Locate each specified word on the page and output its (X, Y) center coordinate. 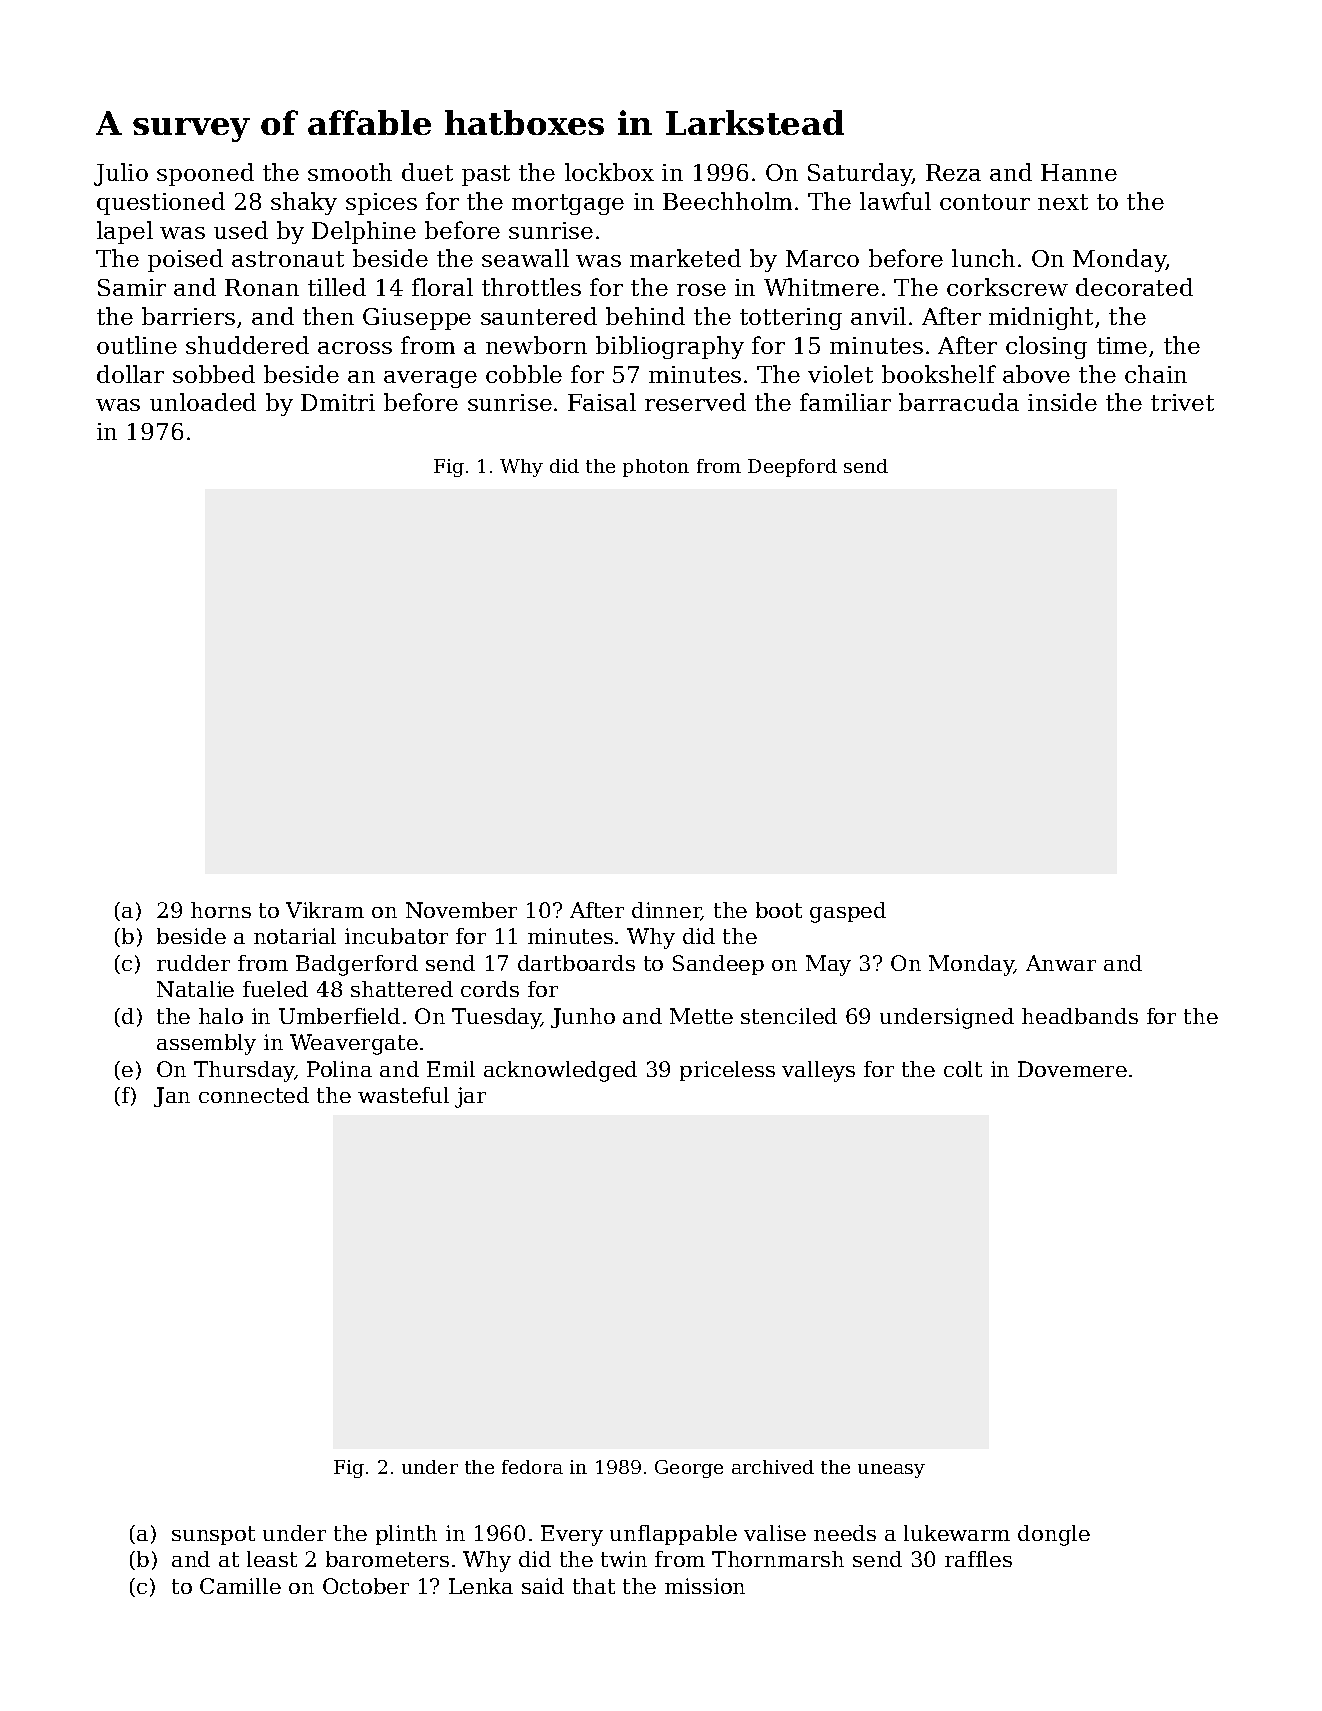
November (461, 910)
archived (773, 1467)
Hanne (1079, 172)
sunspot (213, 1535)
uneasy (891, 1471)
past (486, 175)
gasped (848, 912)
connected (254, 1095)
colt (963, 1069)
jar (470, 1097)
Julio (121, 174)
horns (221, 910)
